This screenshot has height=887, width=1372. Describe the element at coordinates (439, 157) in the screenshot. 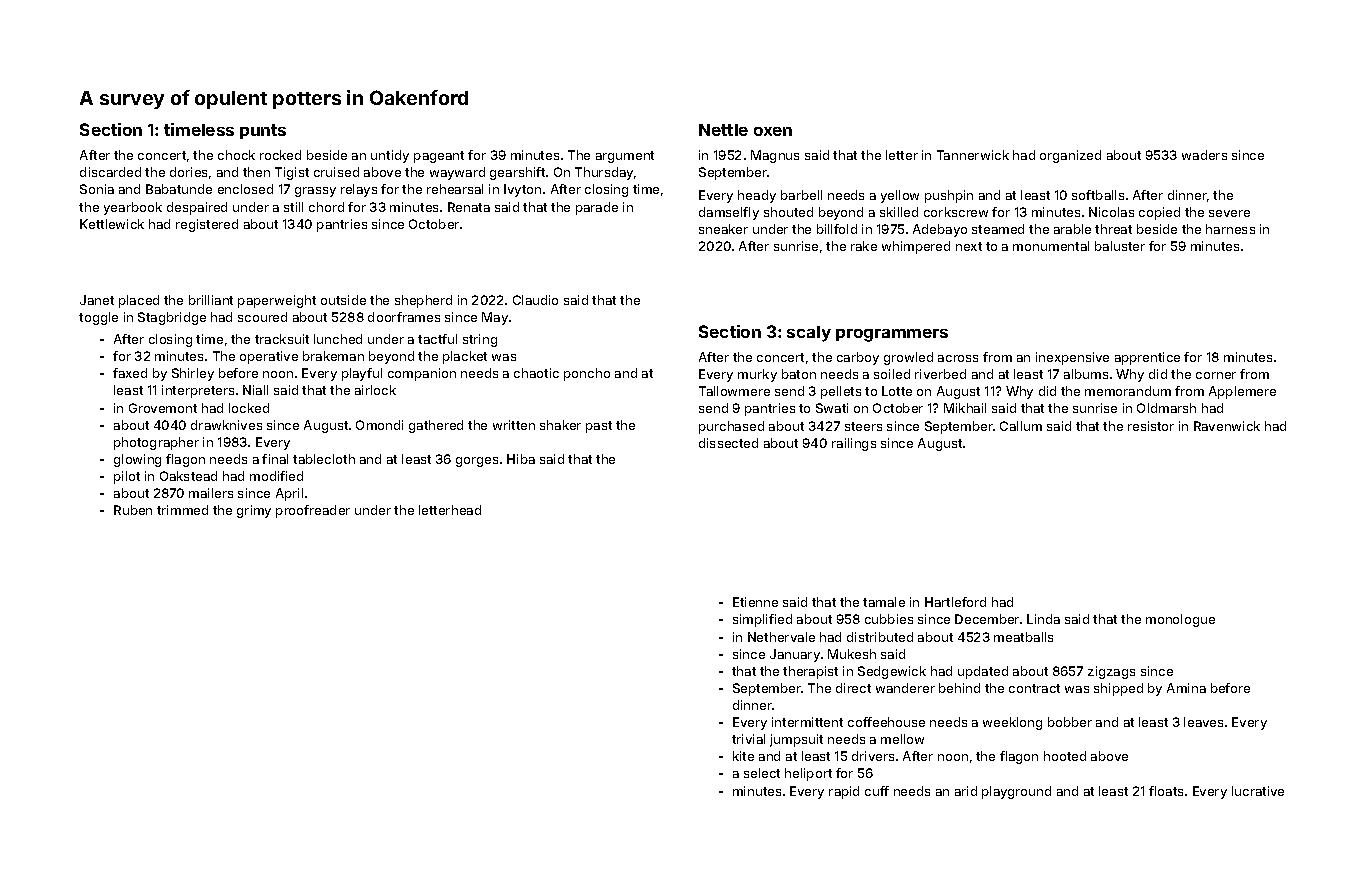

I see `pageant` at that location.
